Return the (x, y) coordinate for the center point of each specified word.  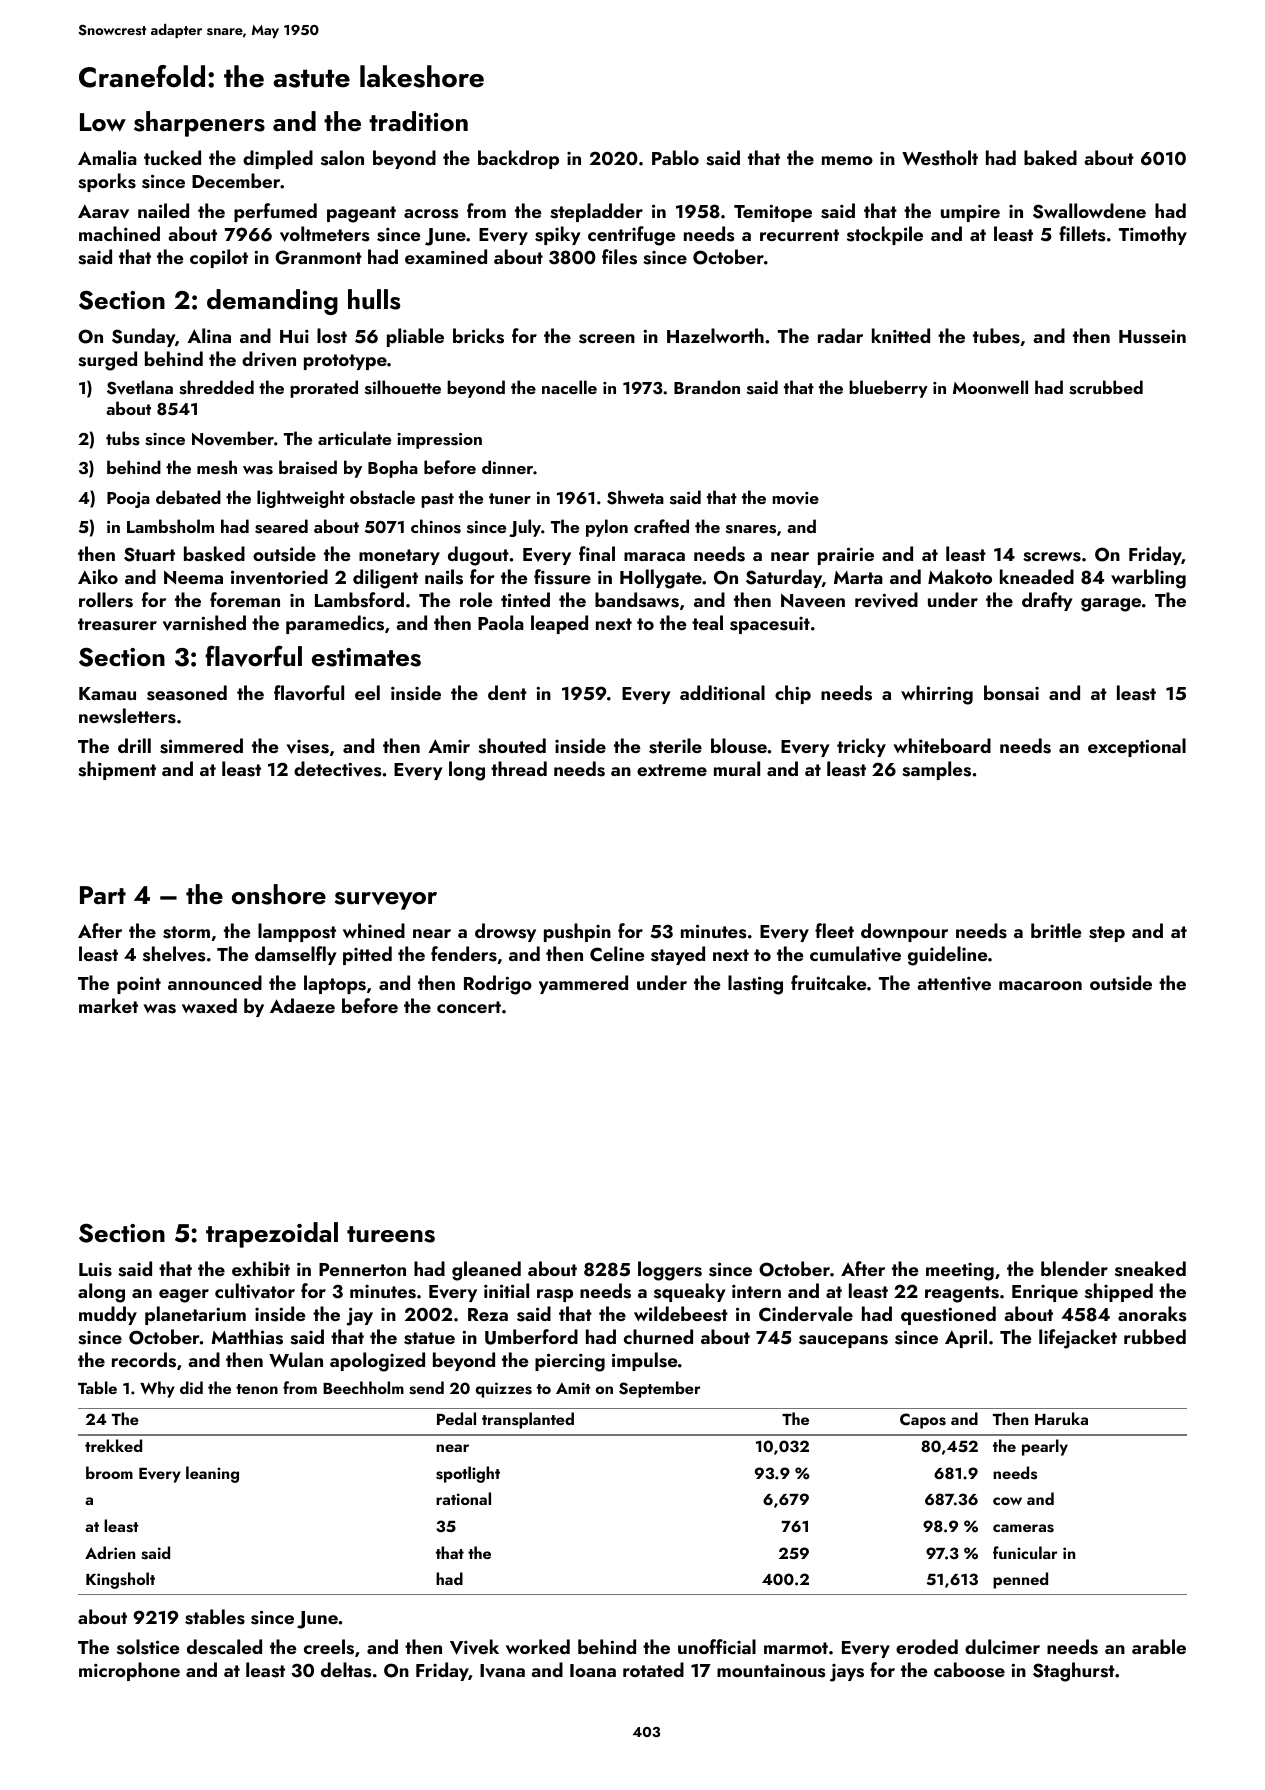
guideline (948, 956)
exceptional (1137, 747)
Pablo (675, 157)
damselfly (296, 955)
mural (737, 768)
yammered (583, 984)
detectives (338, 769)
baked (1050, 157)
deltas (346, 1670)
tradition (418, 121)
